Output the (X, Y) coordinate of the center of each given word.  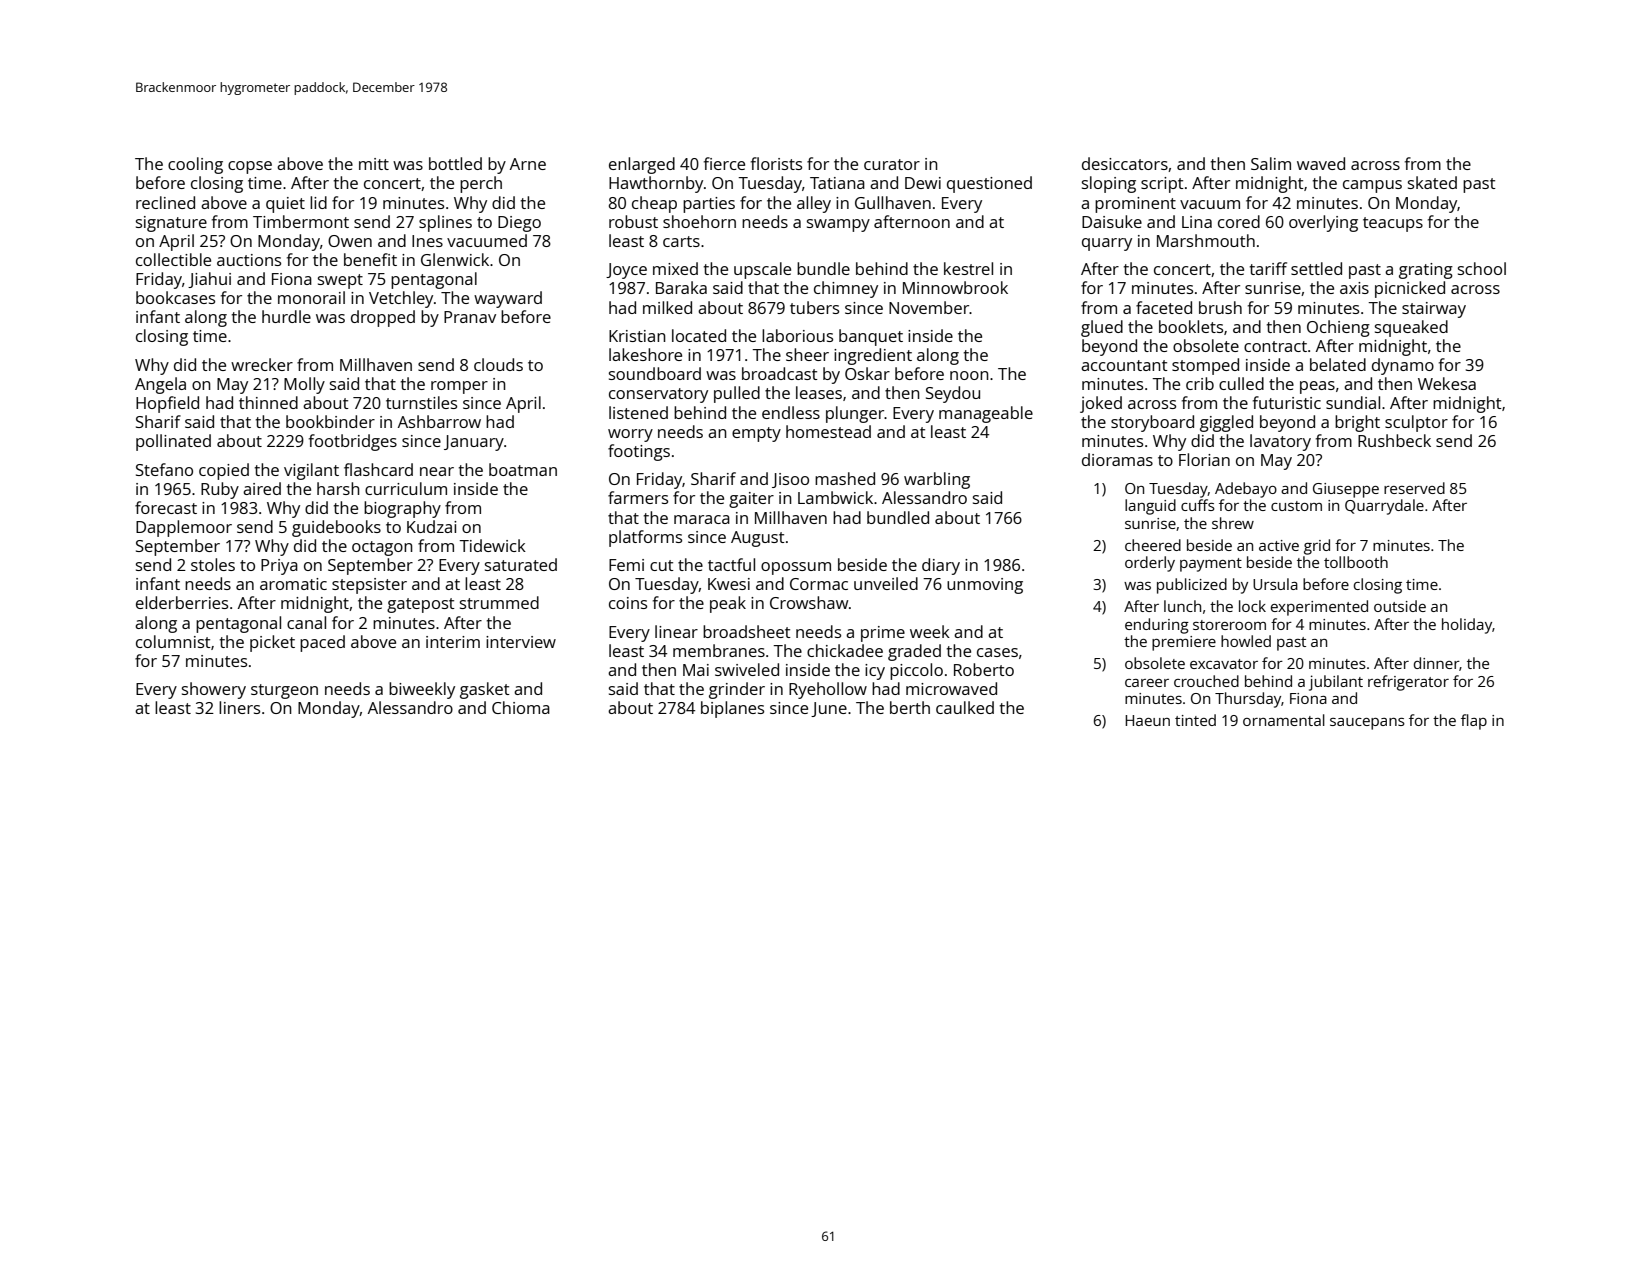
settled (1316, 268)
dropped (383, 318)
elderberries (182, 602)
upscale (762, 270)
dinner (1436, 663)
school (1482, 268)
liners (239, 707)
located (699, 335)
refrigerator (1408, 683)
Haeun (1147, 720)
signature (171, 224)
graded (914, 652)
